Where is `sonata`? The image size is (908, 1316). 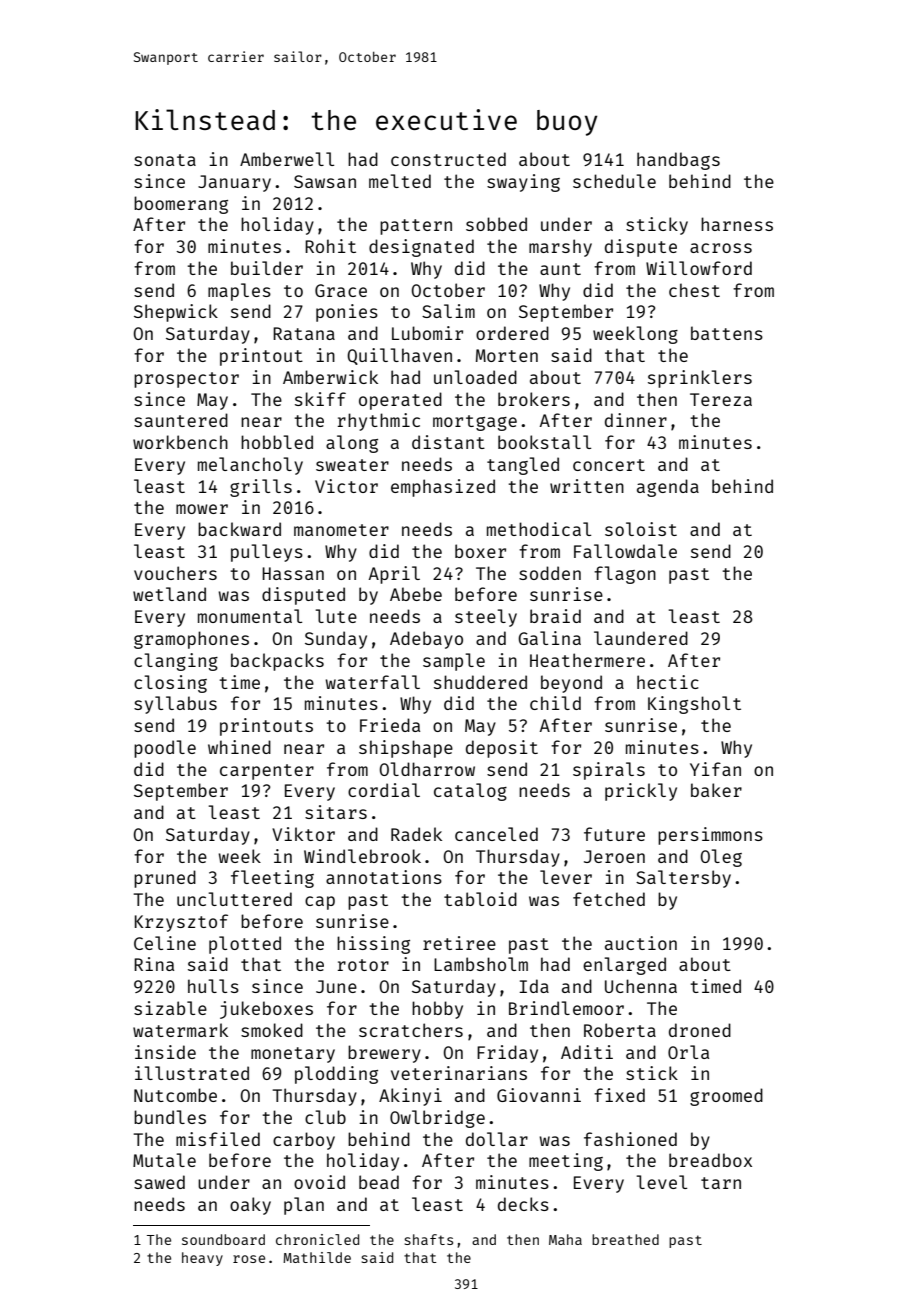 sonata is located at coordinates (165, 160).
